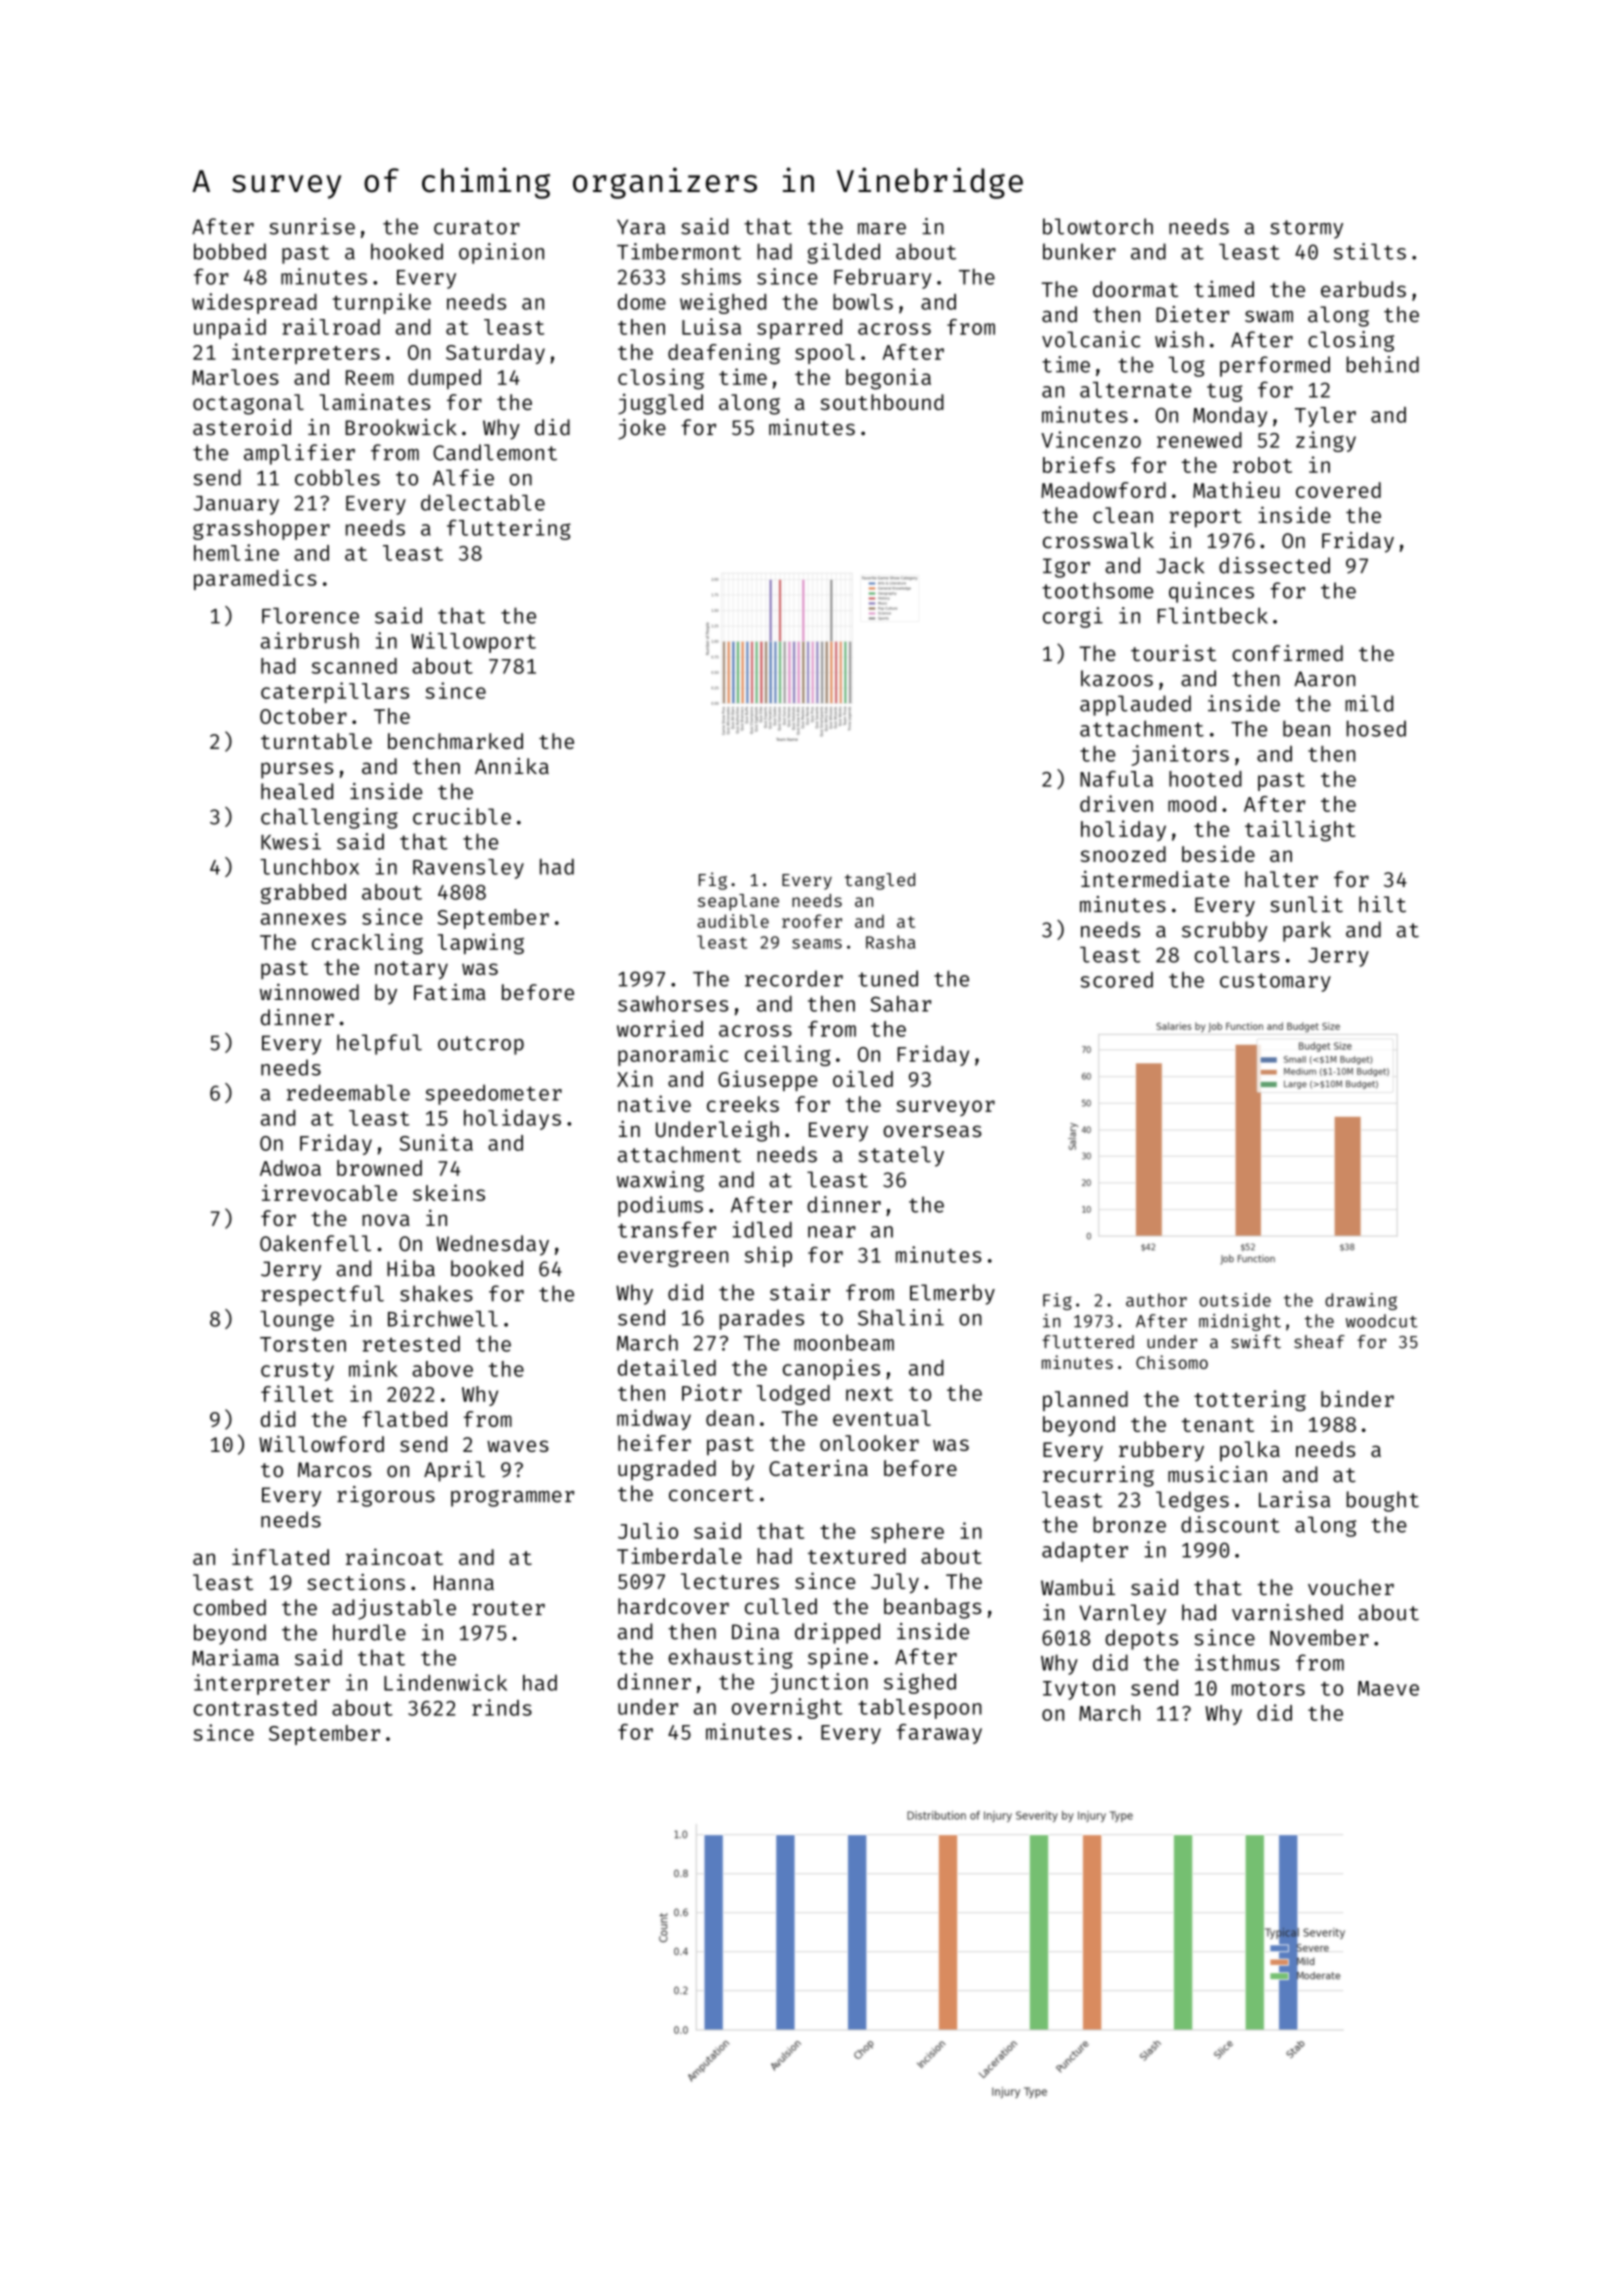 The height and width of the screenshot is (2292, 1620). What do you see at coordinates (230, 251) in the screenshot?
I see `bobbed` at bounding box center [230, 251].
